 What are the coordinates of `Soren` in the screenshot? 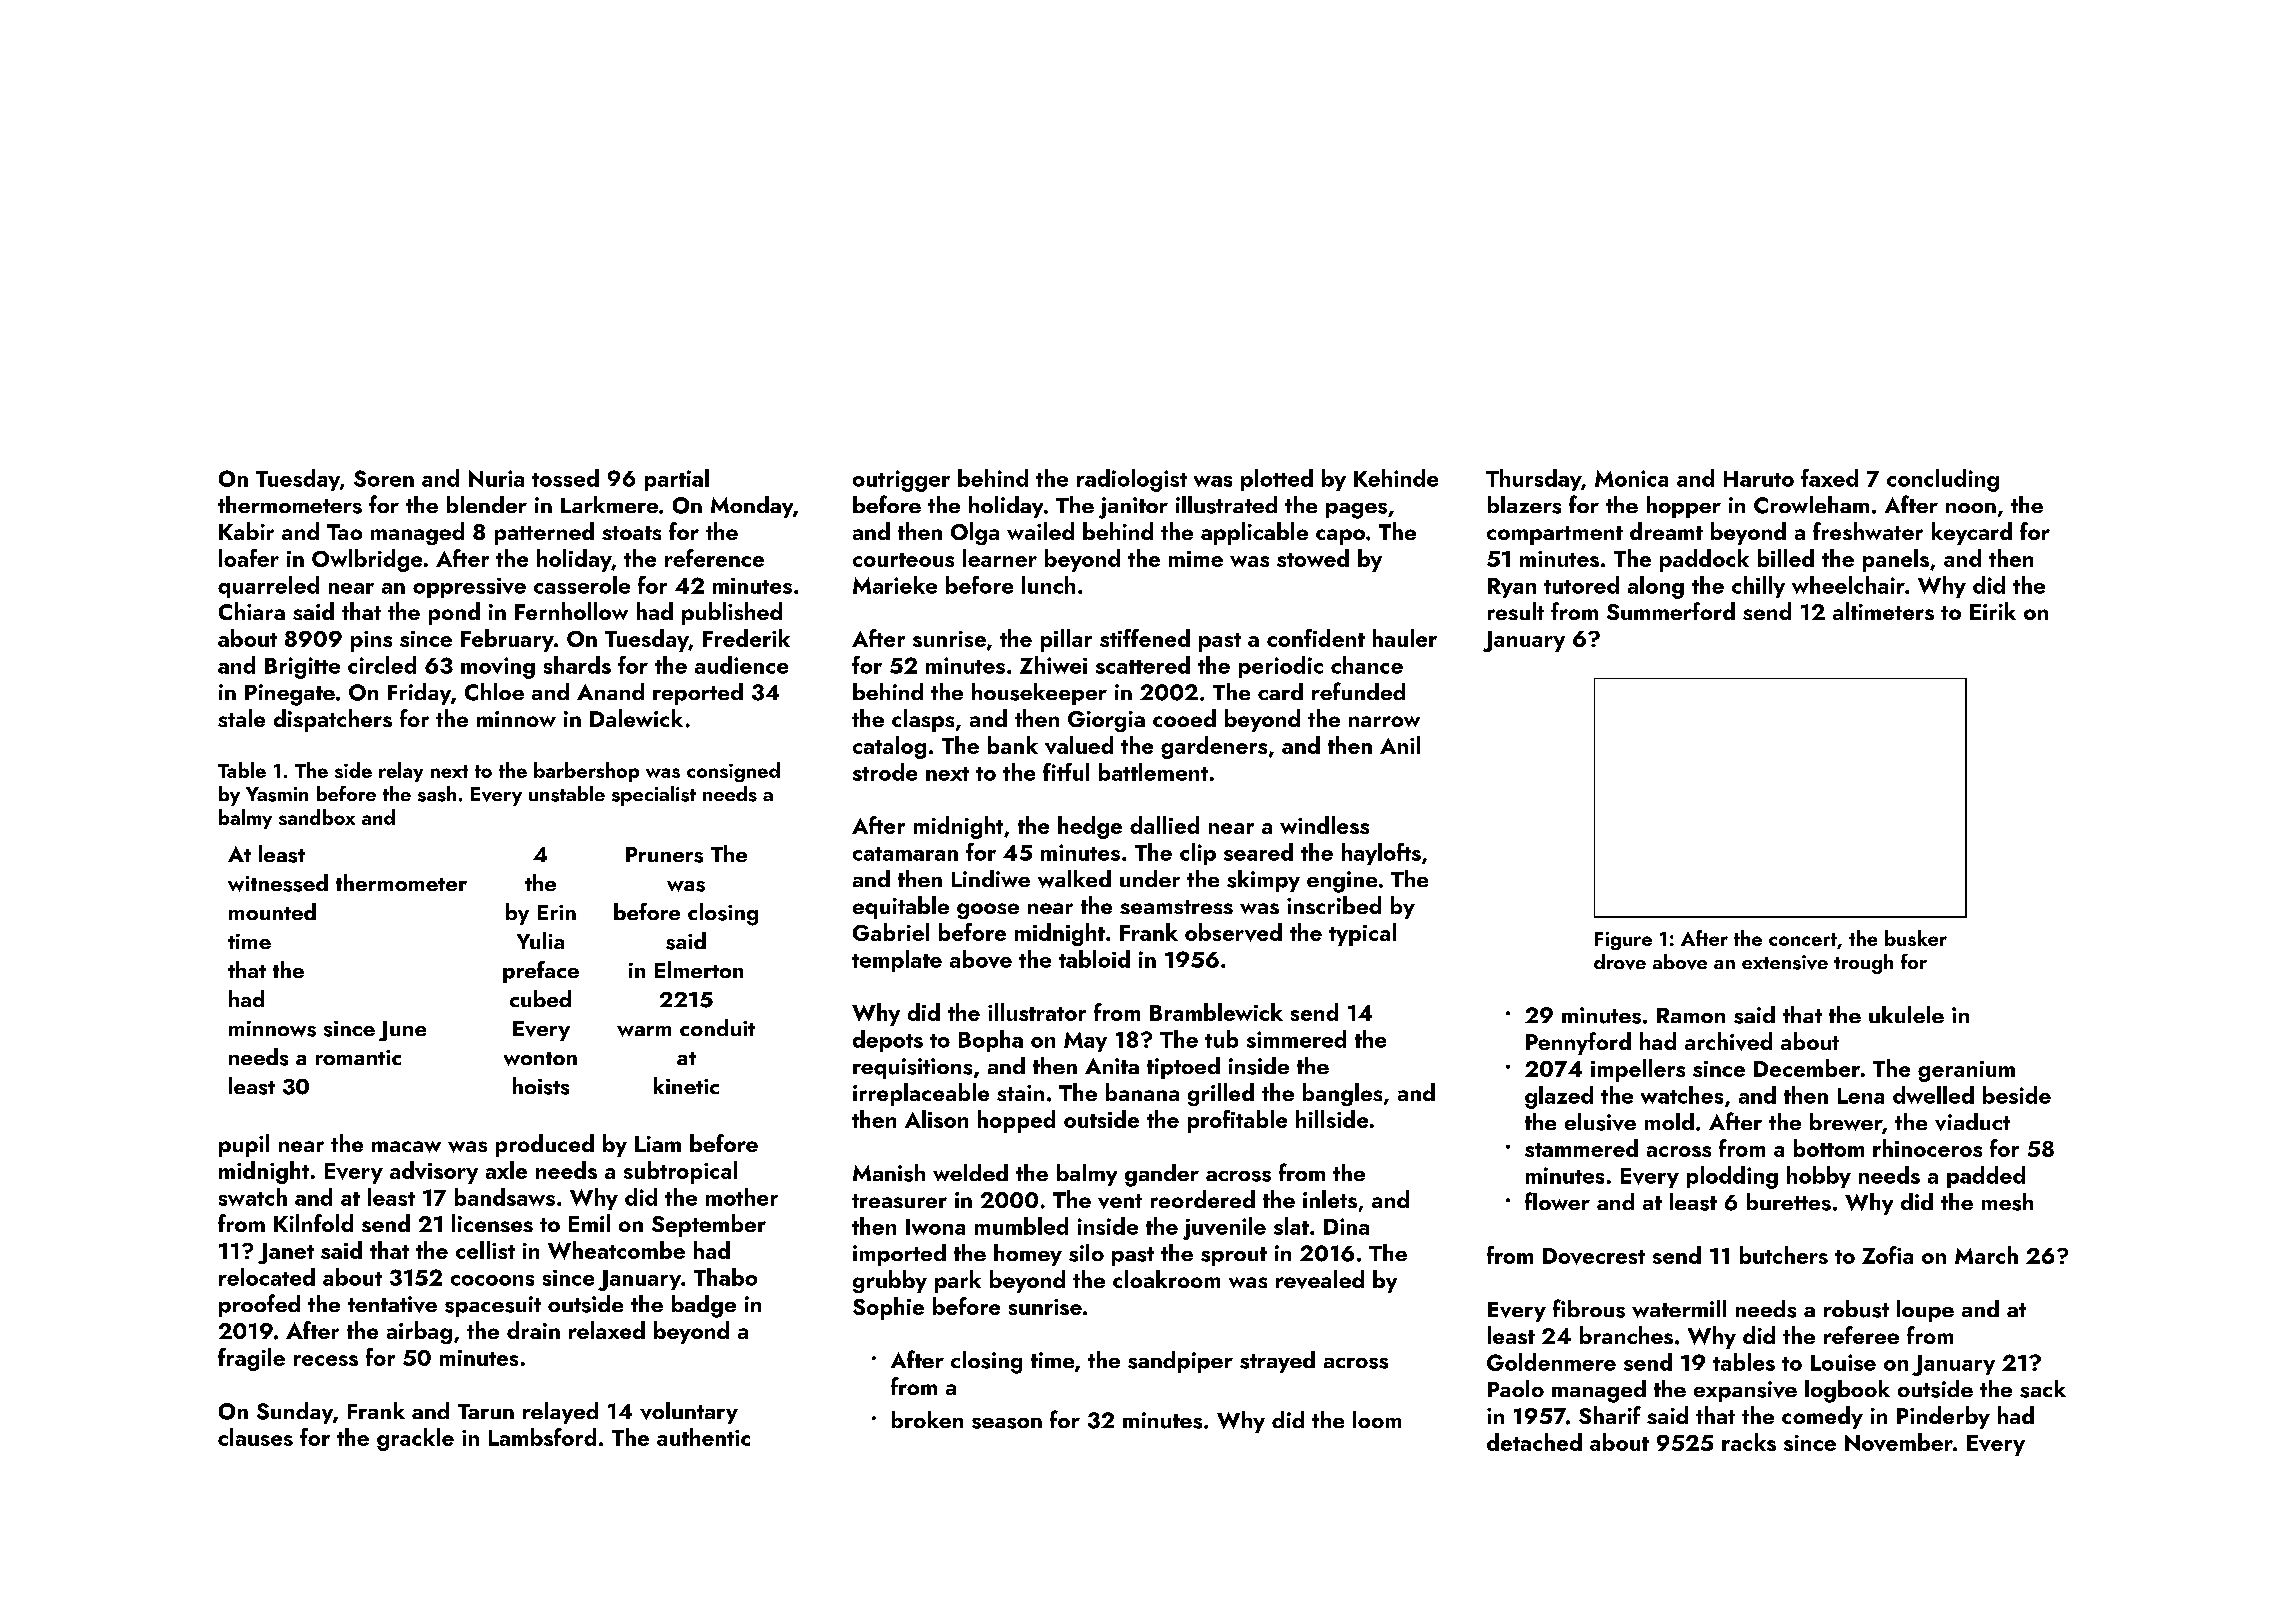 It's located at (384, 478).
